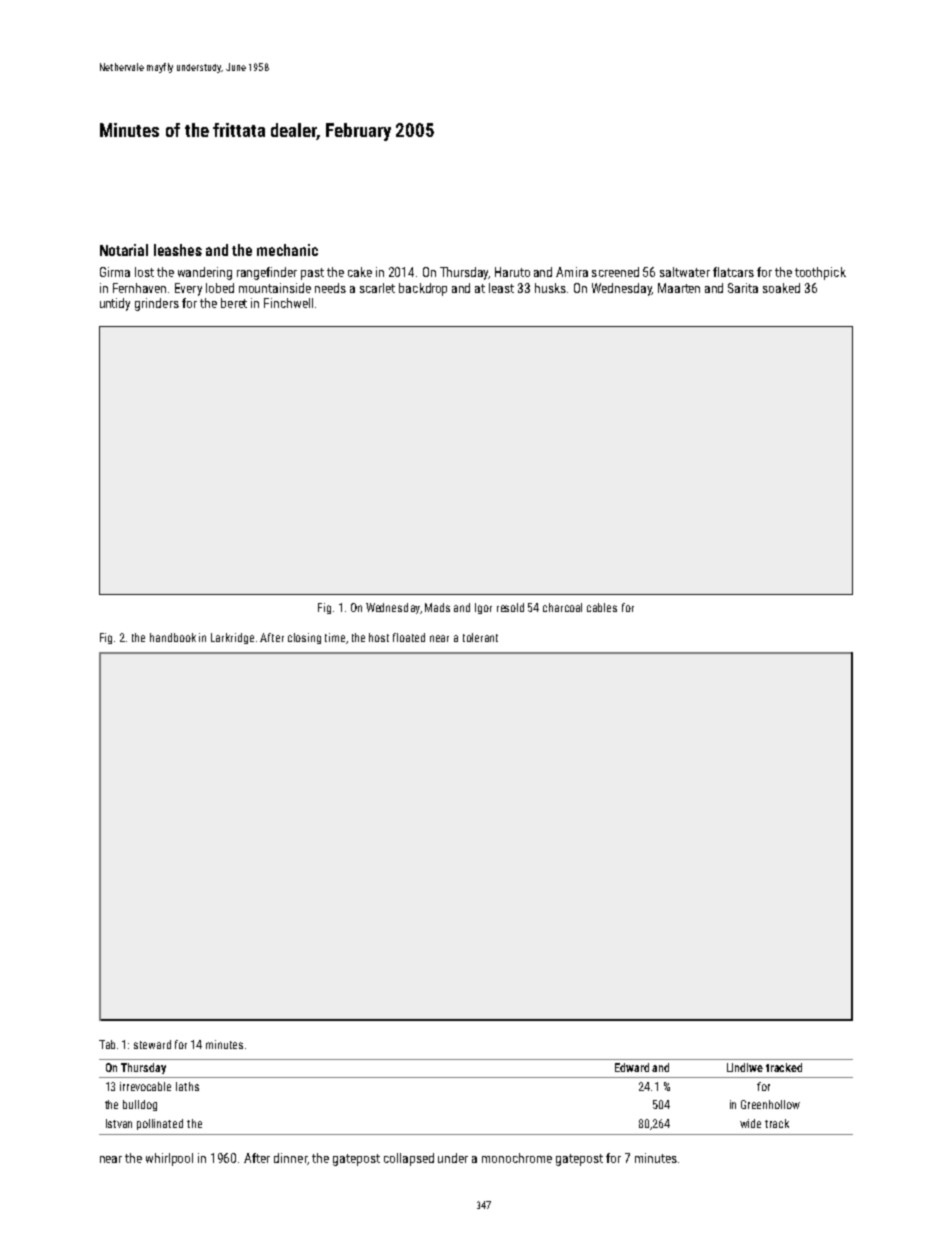 Image resolution: width=952 pixels, height=1233 pixels. Describe the element at coordinates (602, 607) in the screenshot. I see `cables` at that location.
